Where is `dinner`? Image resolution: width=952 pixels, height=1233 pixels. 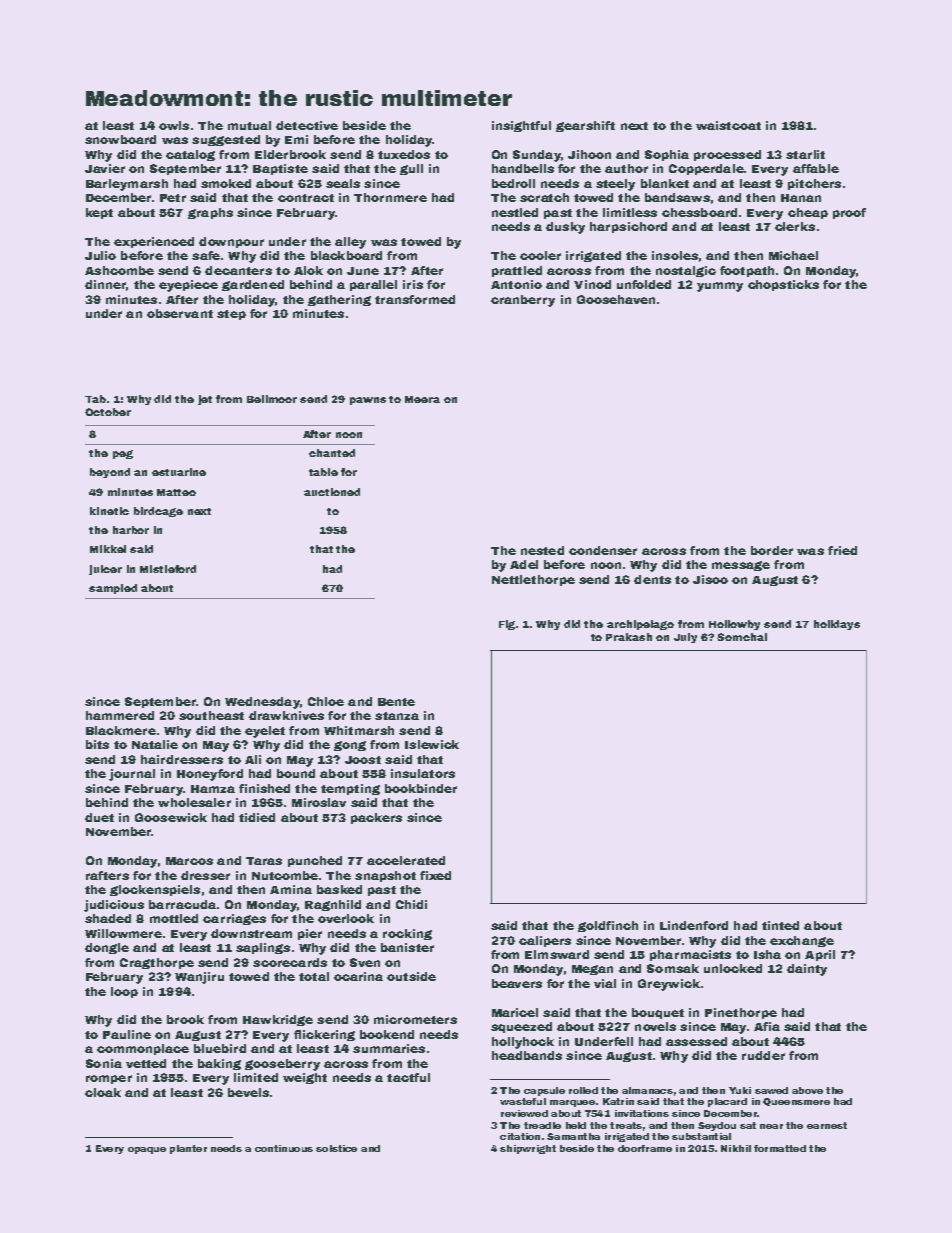
dinner is located at coordinates (105, 284).
